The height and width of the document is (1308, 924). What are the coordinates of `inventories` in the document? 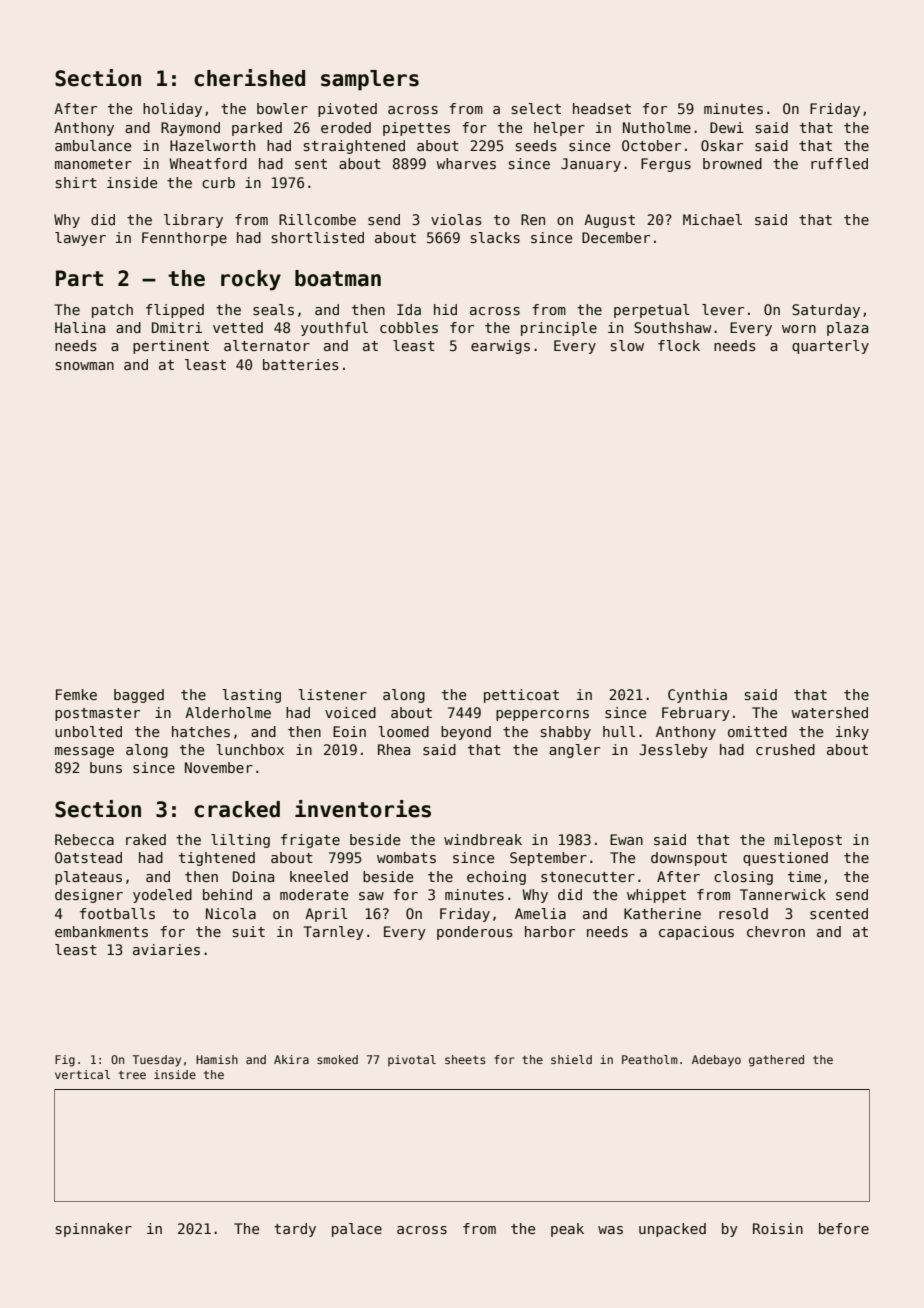 It's located at (363, 809).
